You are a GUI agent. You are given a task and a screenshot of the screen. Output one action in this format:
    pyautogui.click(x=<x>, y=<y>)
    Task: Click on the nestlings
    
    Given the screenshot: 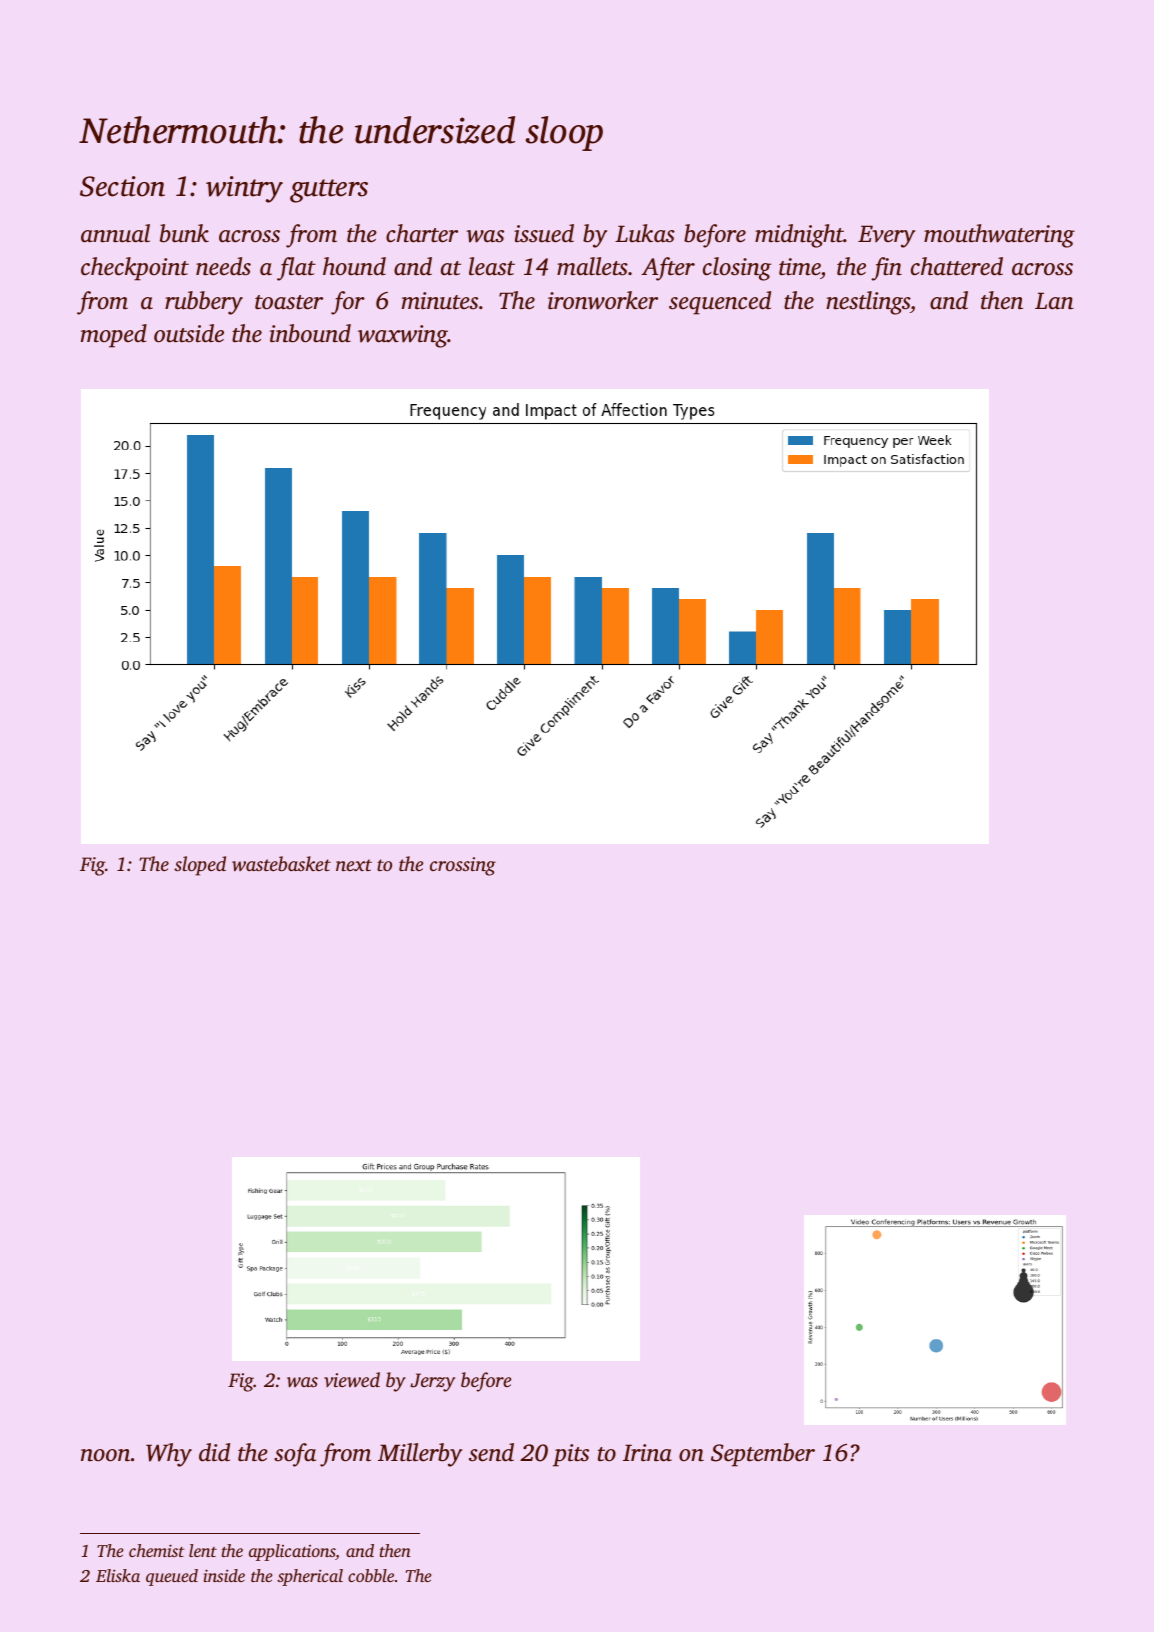 What is the action you would take?
    pyautogui.click(x=868, y=303)
